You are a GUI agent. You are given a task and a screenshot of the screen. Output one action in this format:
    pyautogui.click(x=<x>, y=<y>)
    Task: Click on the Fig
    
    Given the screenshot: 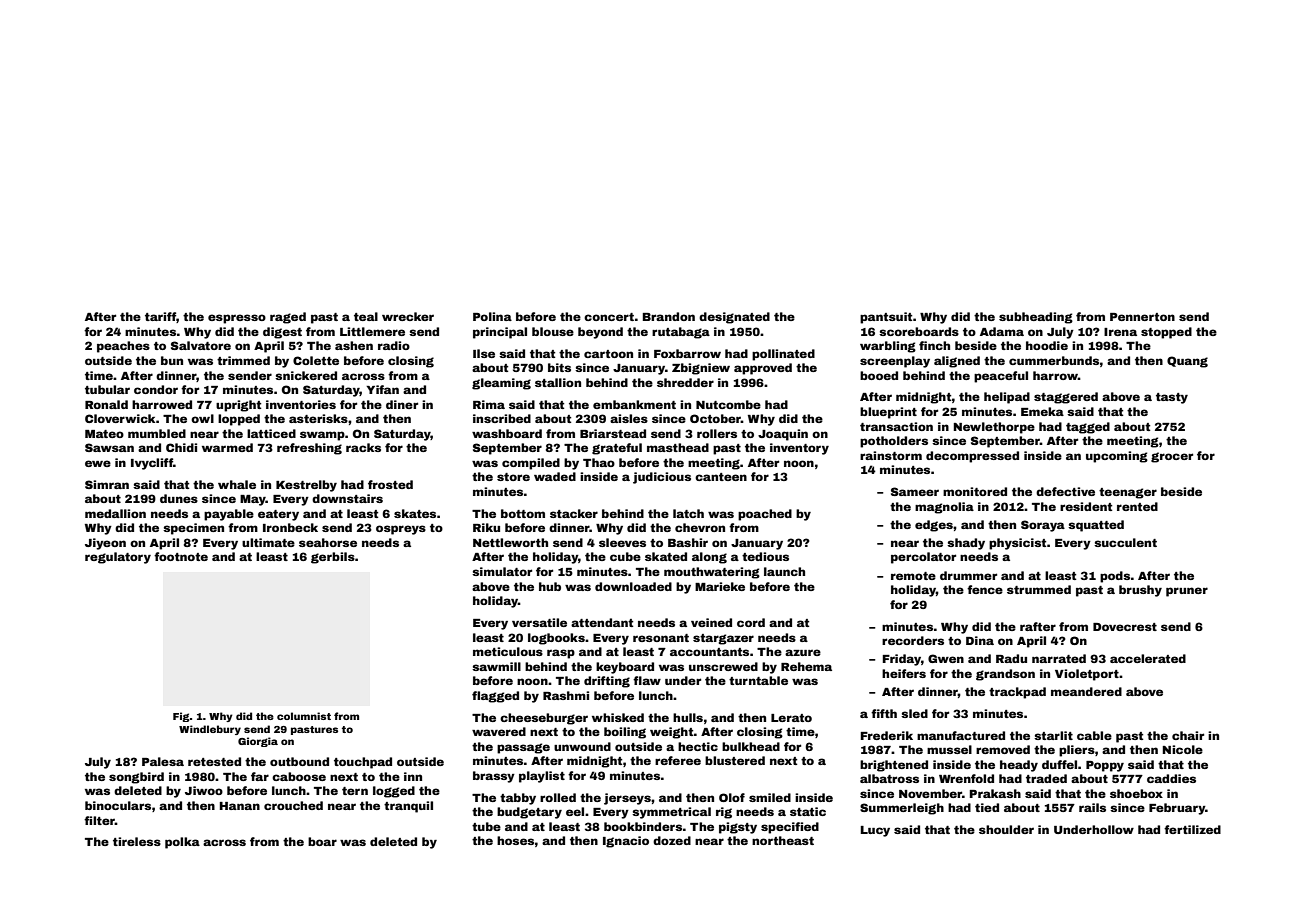 What is the action you would take?
    pyautogui.click(x=181, y=717)
